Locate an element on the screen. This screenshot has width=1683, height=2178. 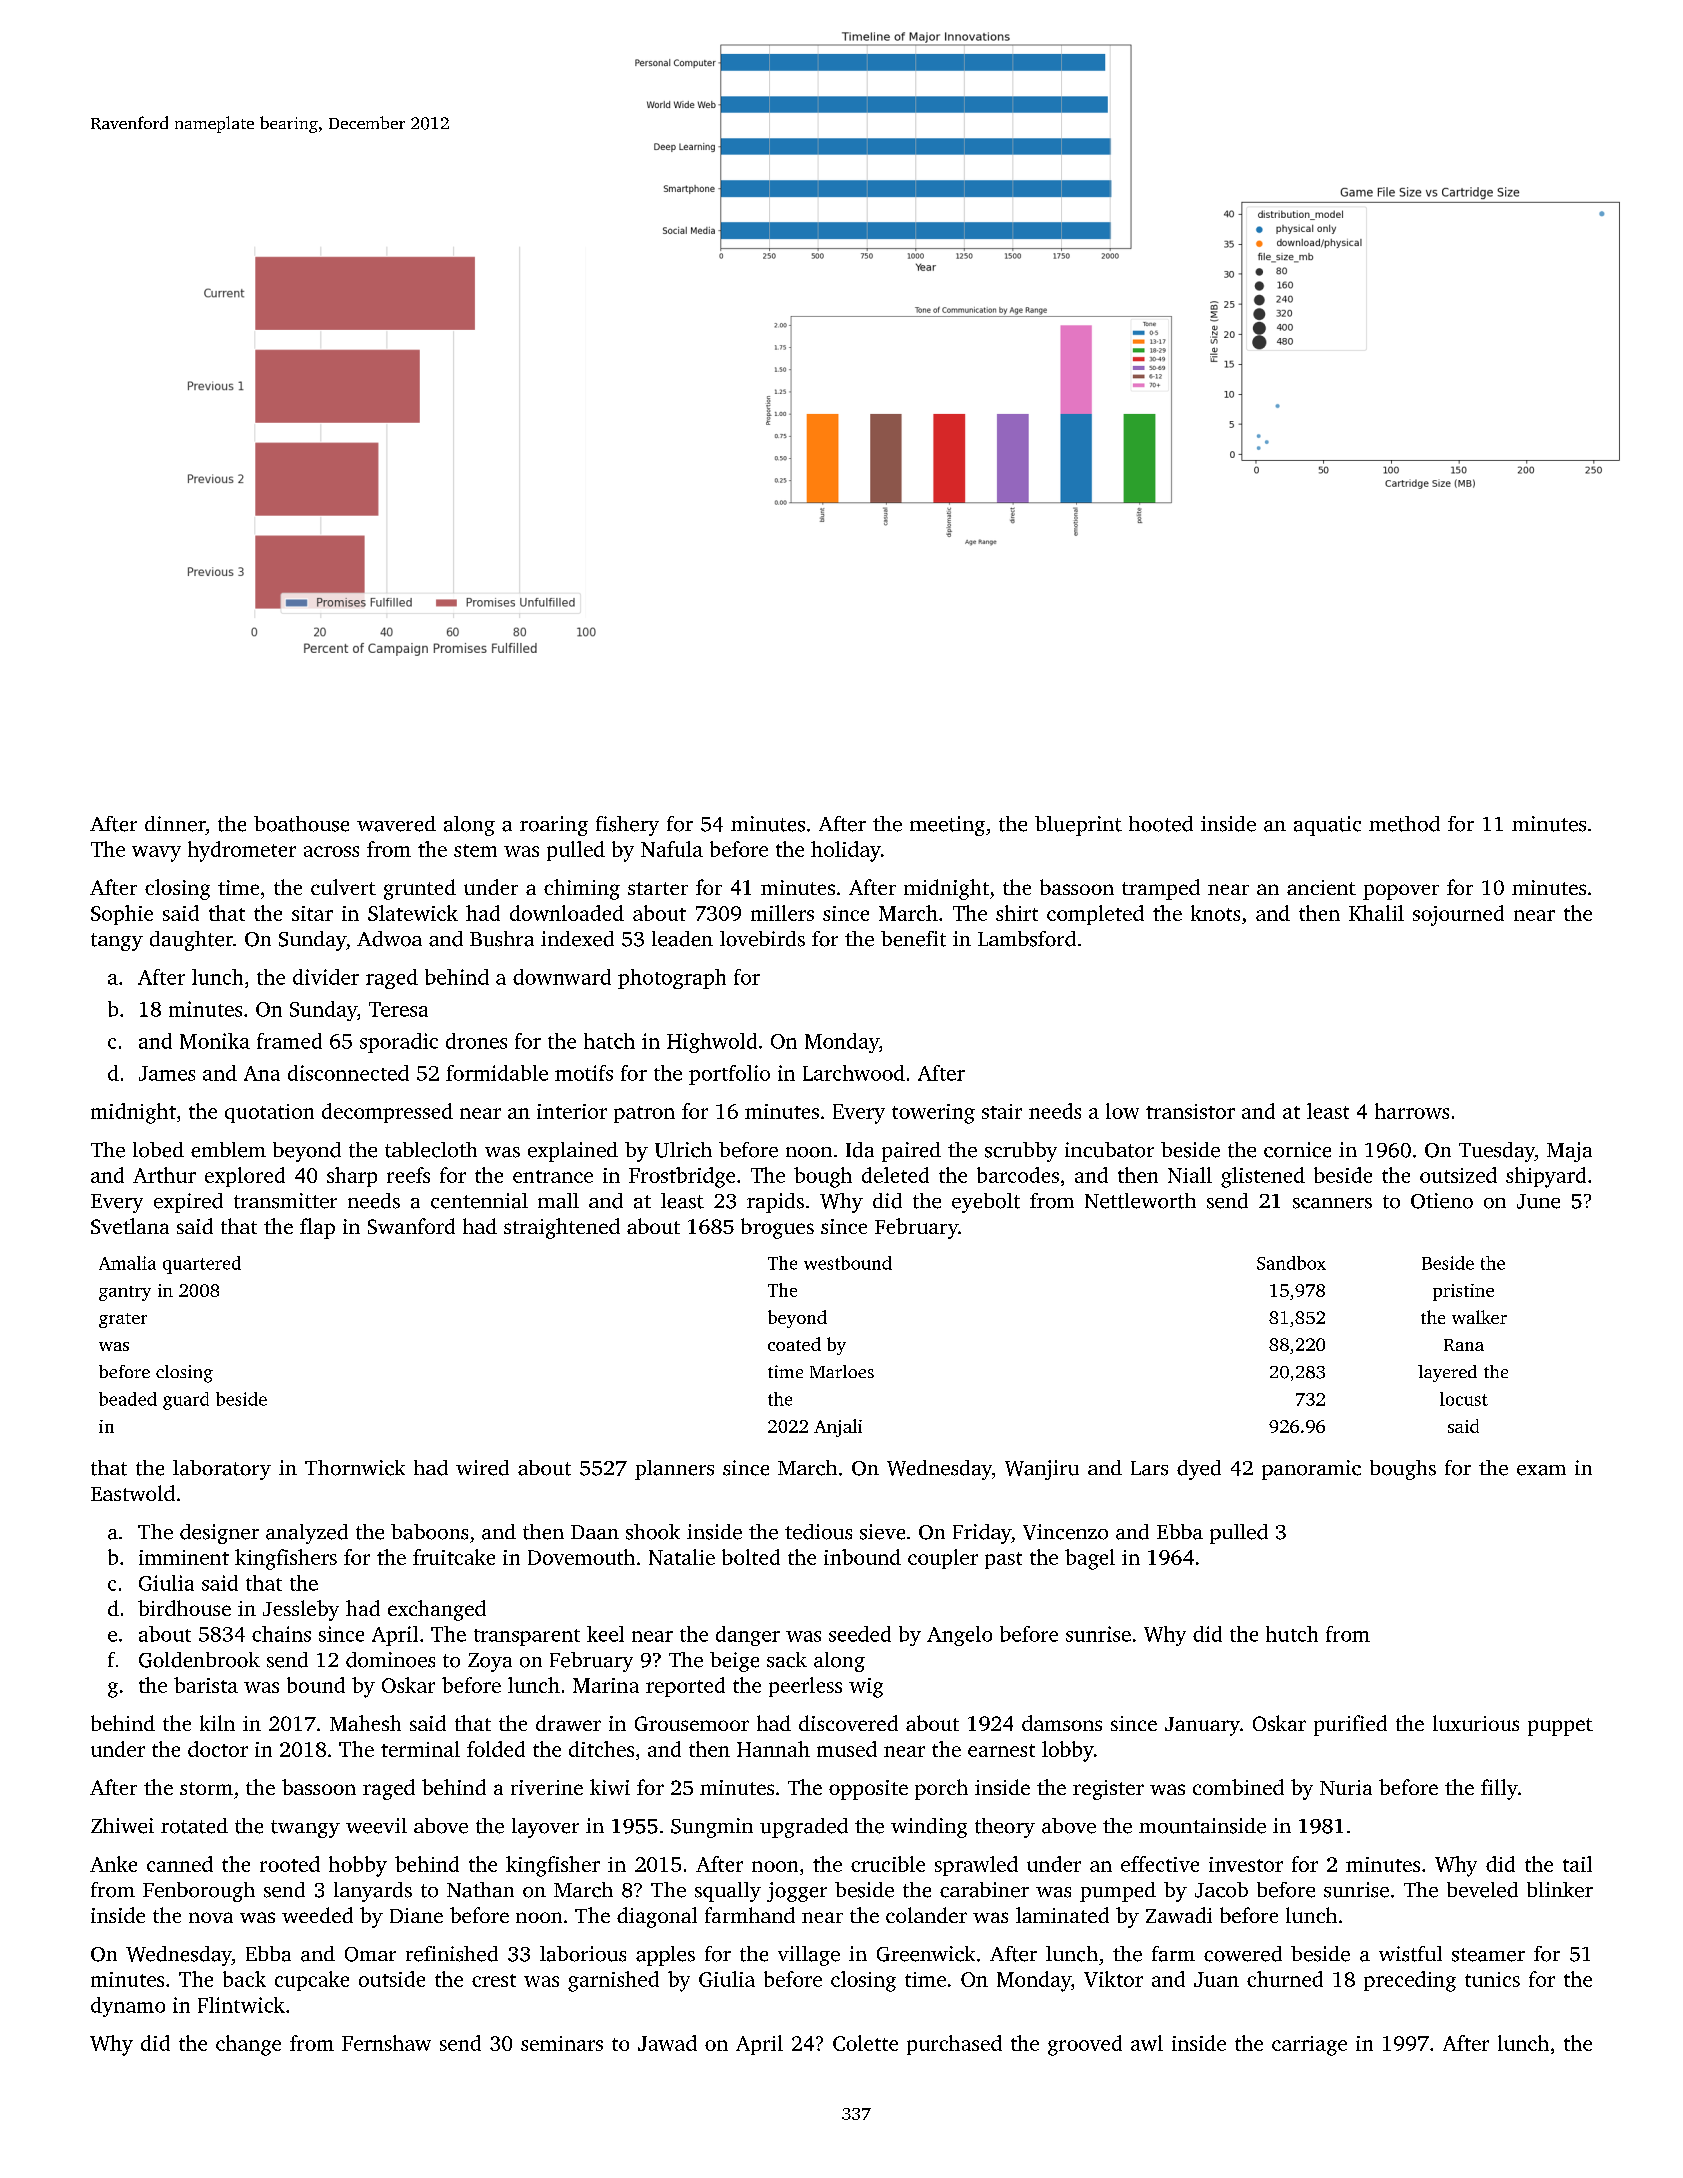
filly is located at coordinates (1499, 1789).
